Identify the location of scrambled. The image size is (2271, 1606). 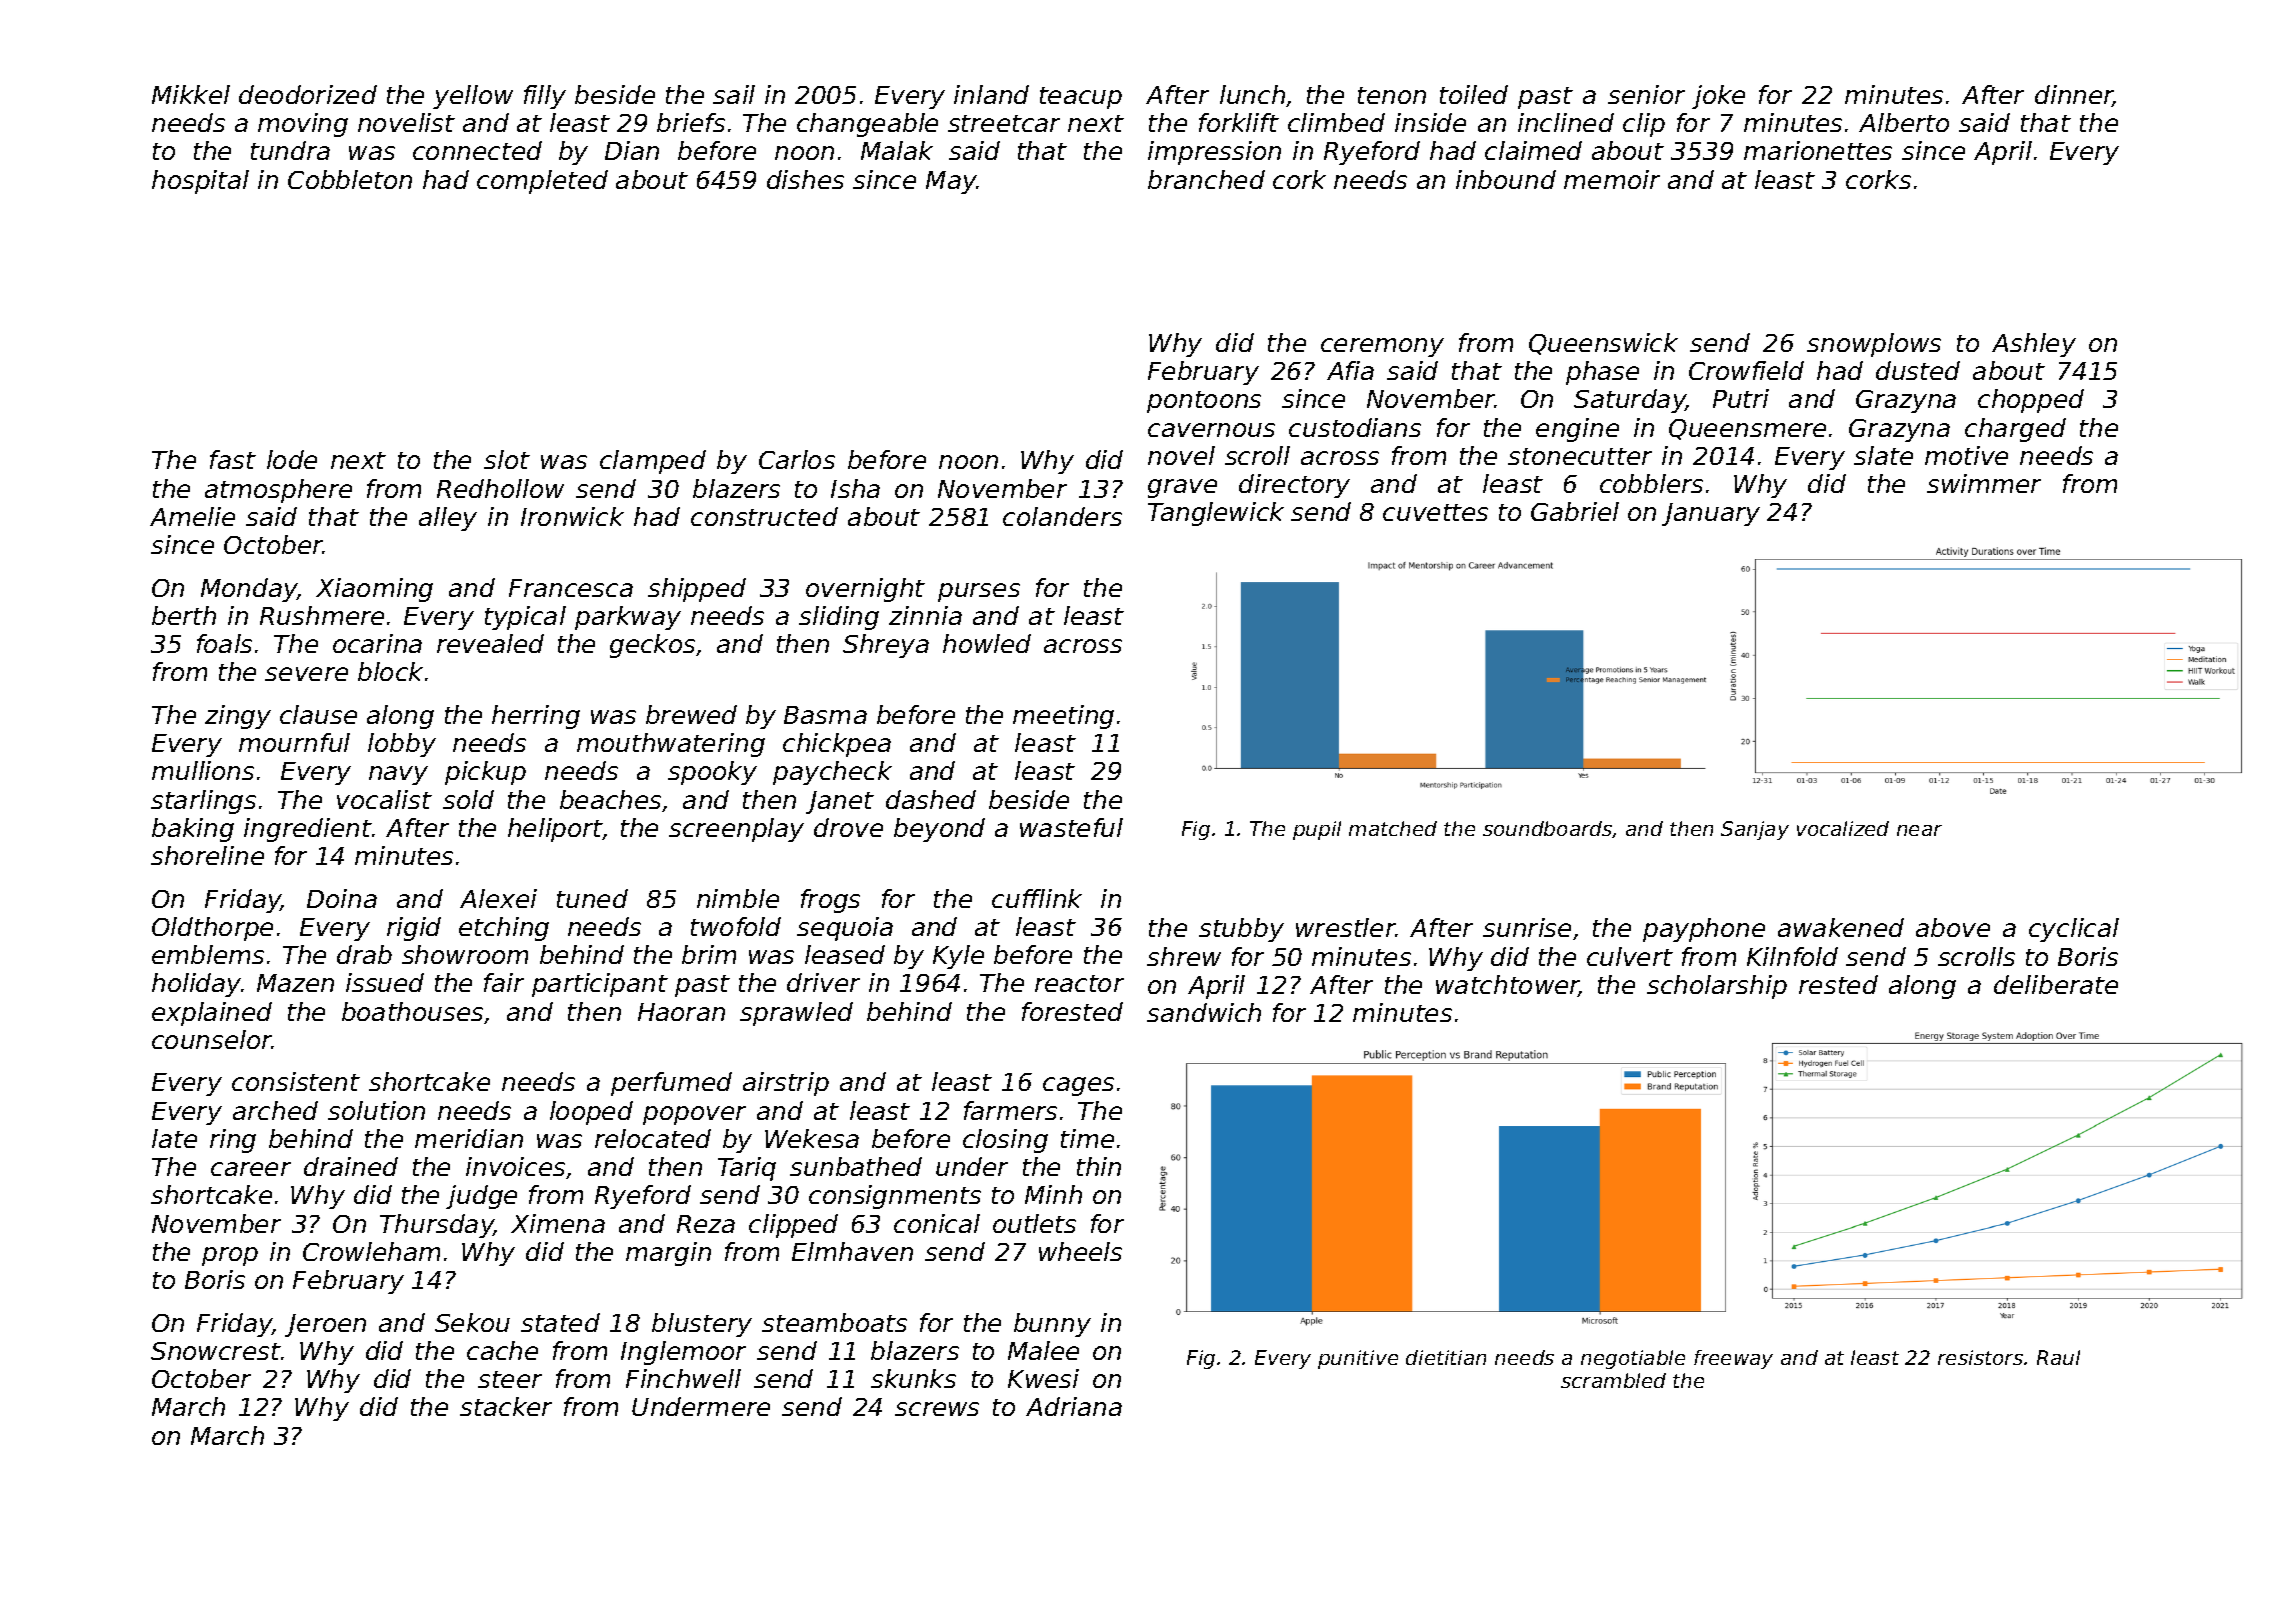
(1613, 1380).
